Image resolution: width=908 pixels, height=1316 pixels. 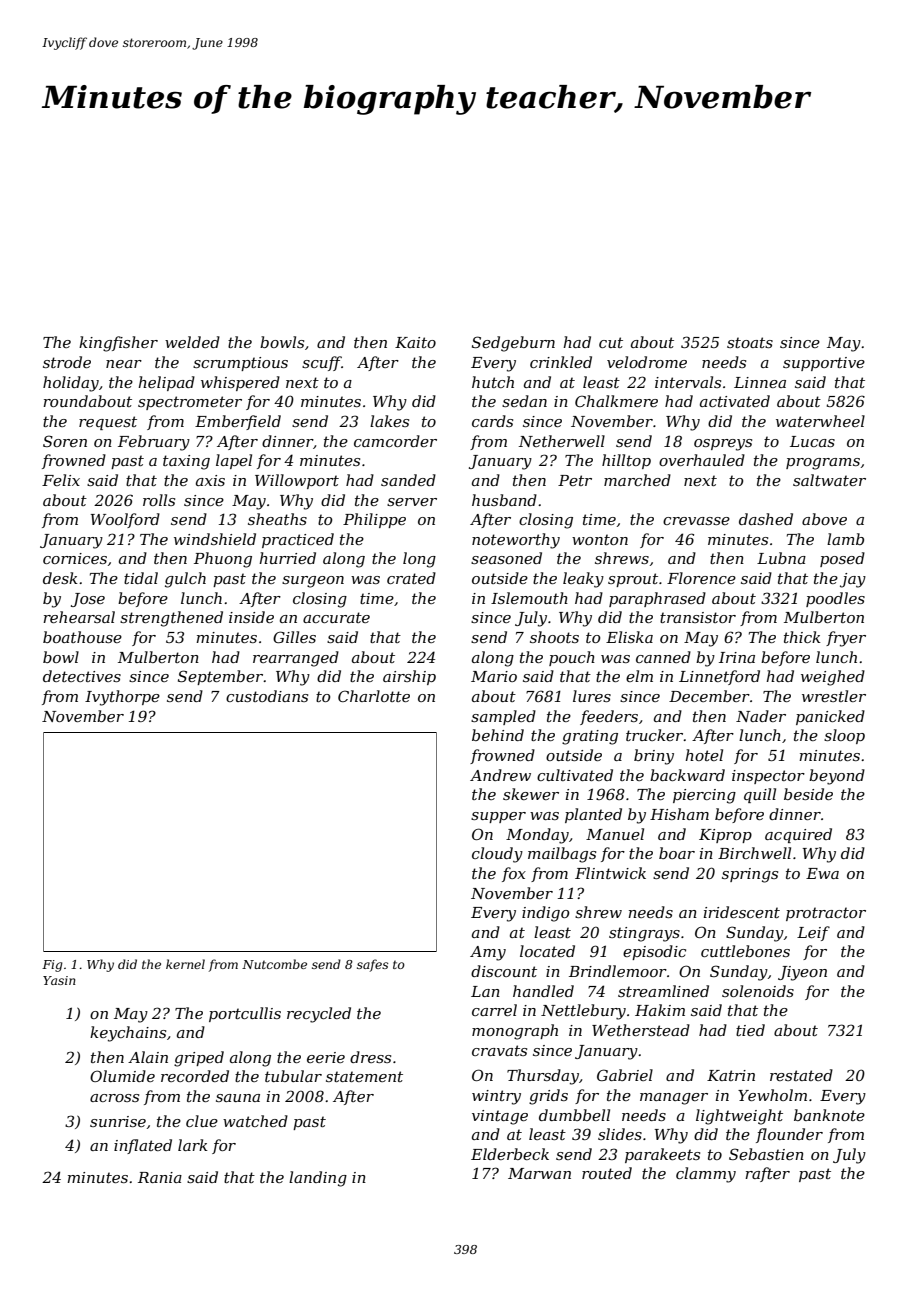 I want to click on surgeon, so click(x=313, y=582).
